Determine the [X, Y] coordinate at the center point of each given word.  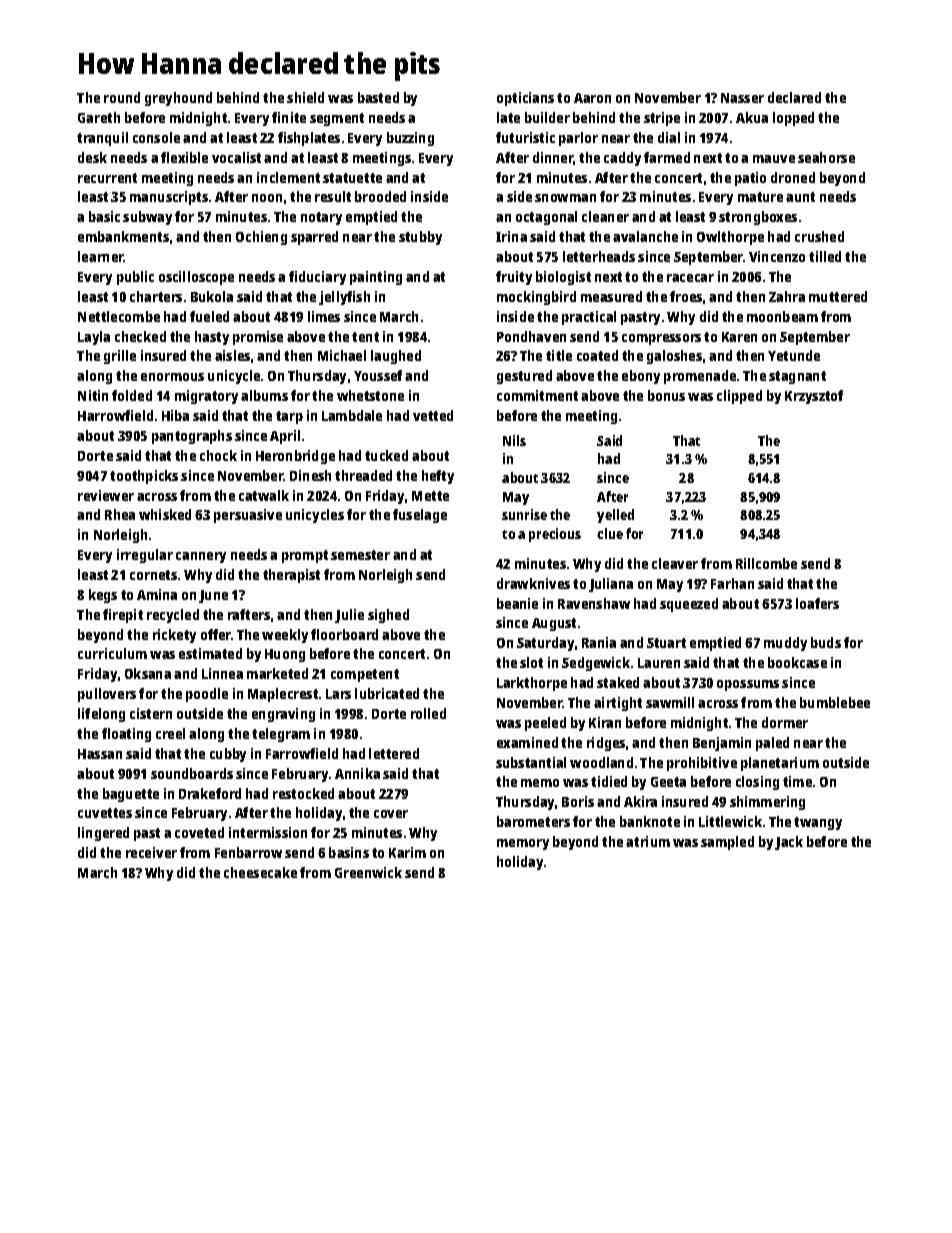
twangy [818, 823]
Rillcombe [766, 563]
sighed [388, 616]
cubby [228, 755]
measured [611, 296]
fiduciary [317, 278]
